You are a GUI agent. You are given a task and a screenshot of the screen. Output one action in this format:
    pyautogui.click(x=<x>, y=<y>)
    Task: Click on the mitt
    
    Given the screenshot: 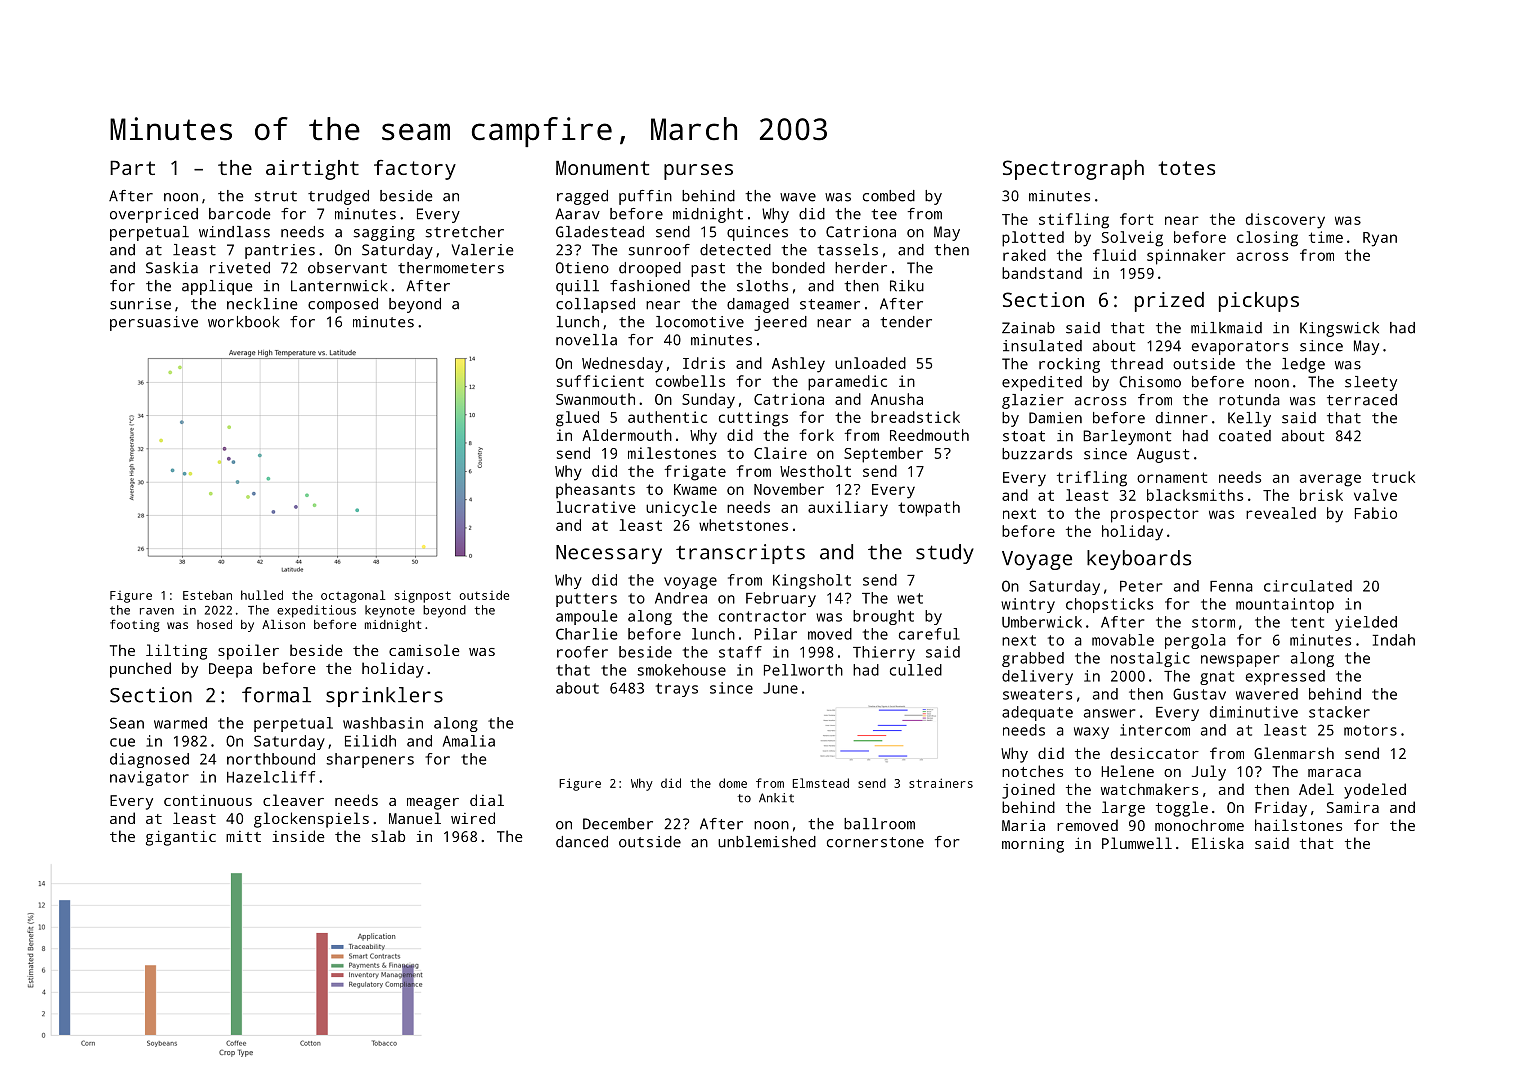 What is the action you would take?
    pyautogui.click(x=243, y=836)
